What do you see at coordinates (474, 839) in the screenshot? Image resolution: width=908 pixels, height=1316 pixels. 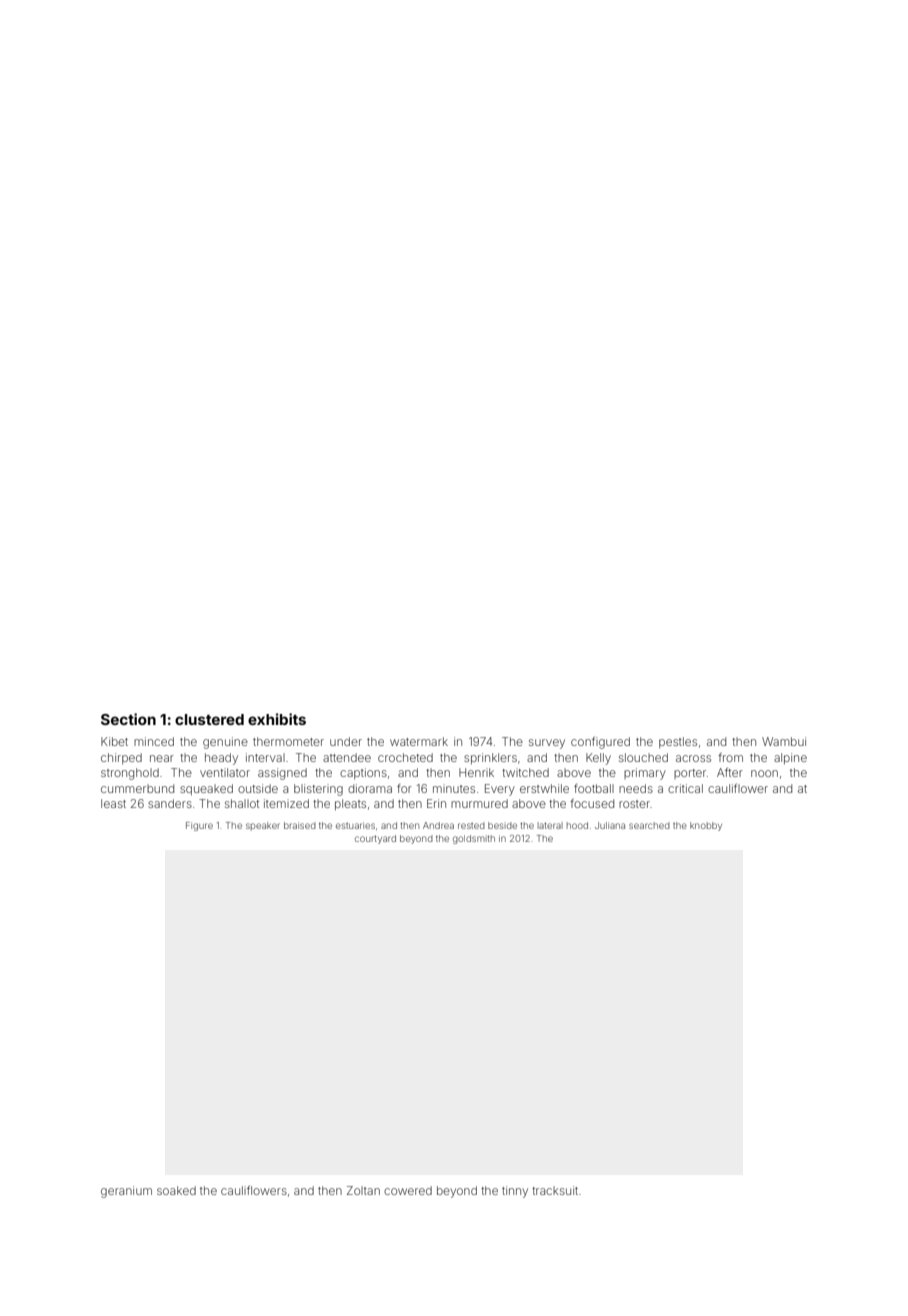 I see `goldsmith` at bounding box center [474, 839].
